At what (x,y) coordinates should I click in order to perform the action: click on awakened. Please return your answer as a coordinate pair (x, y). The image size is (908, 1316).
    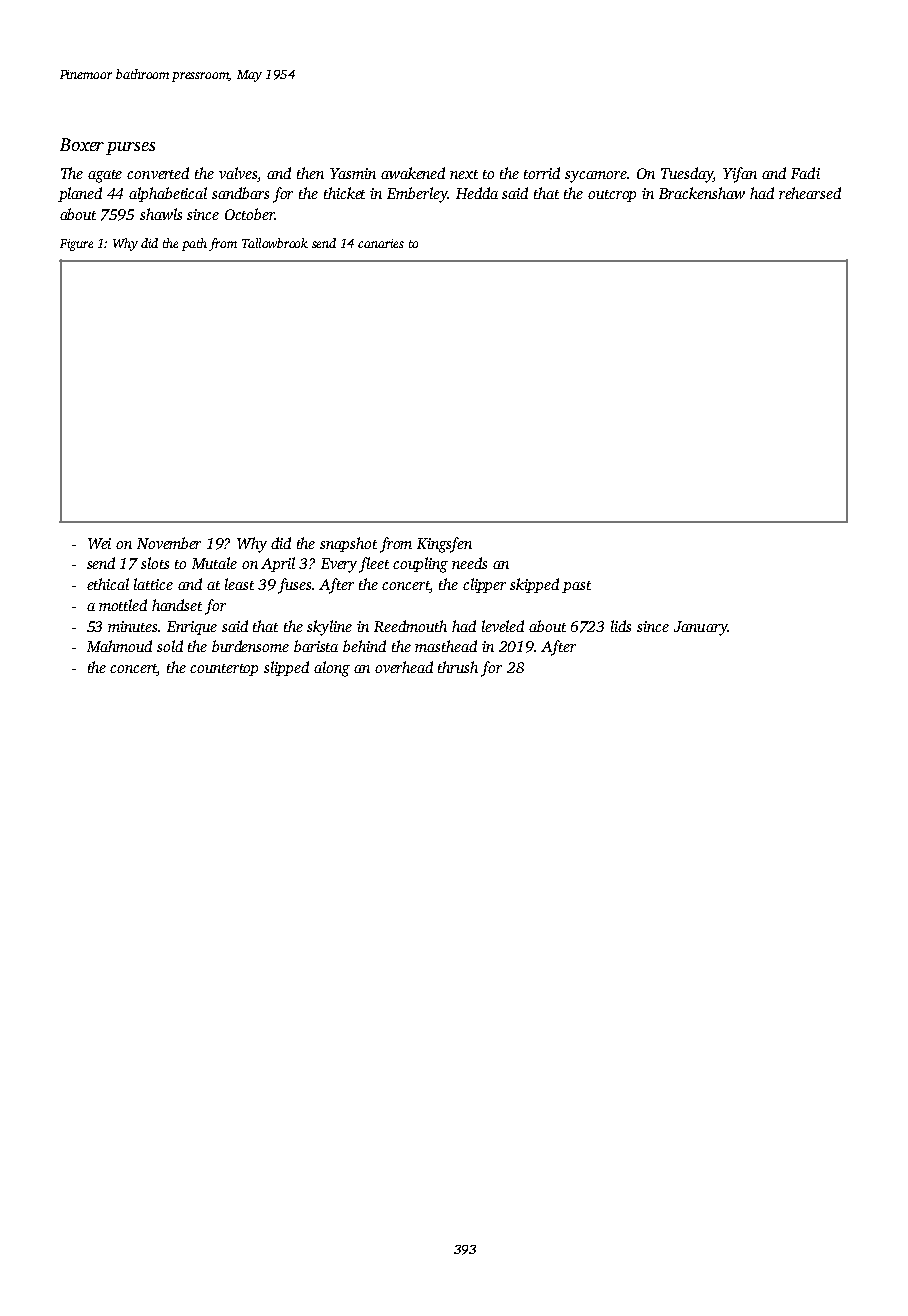
    Looking at the image, I should click on (413, 173).
